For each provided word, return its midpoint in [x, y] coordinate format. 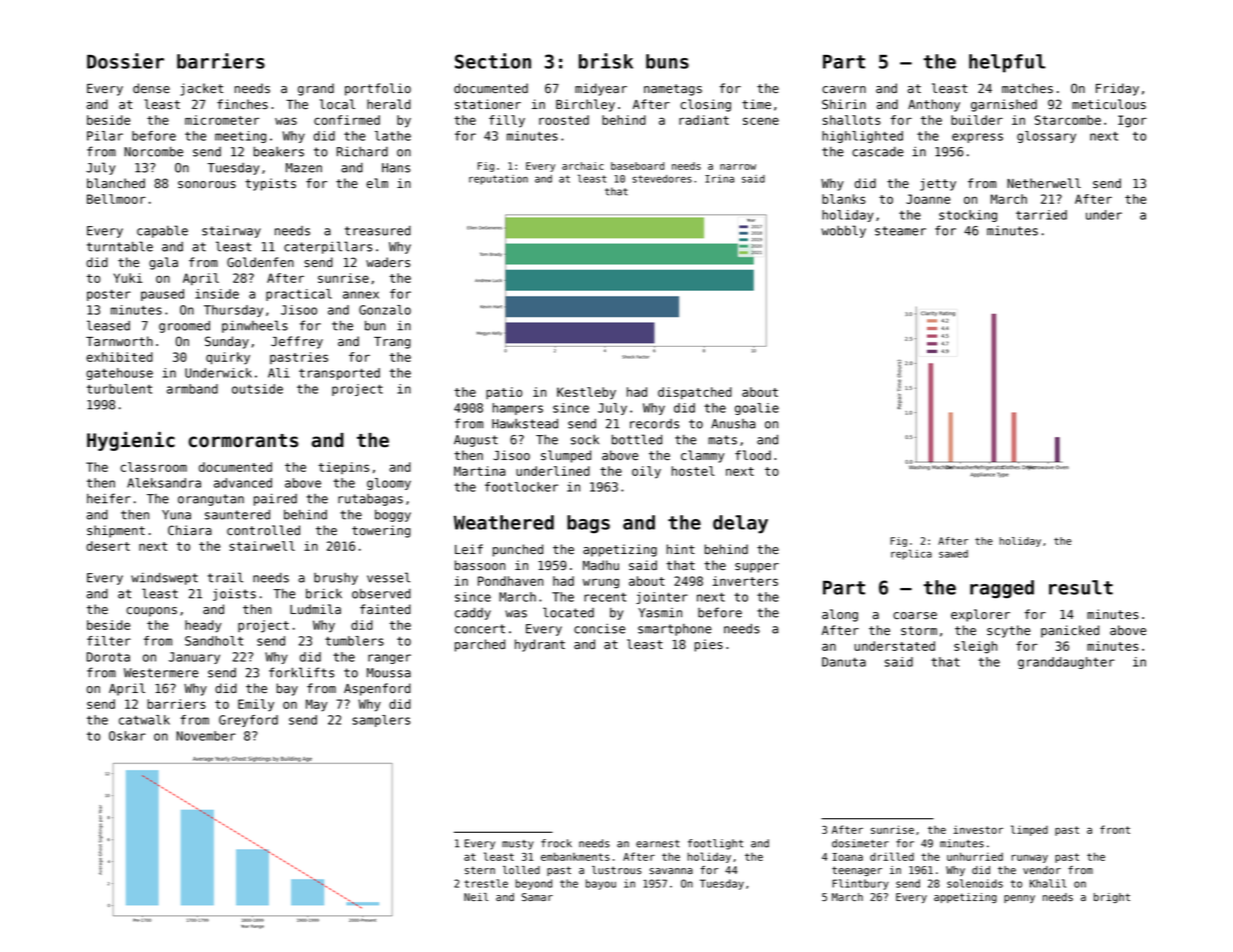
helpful [1007, 63]
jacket [201, 89]
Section [493, 61]
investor [978, 830]
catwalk [144, 720]
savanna [671, 871]
